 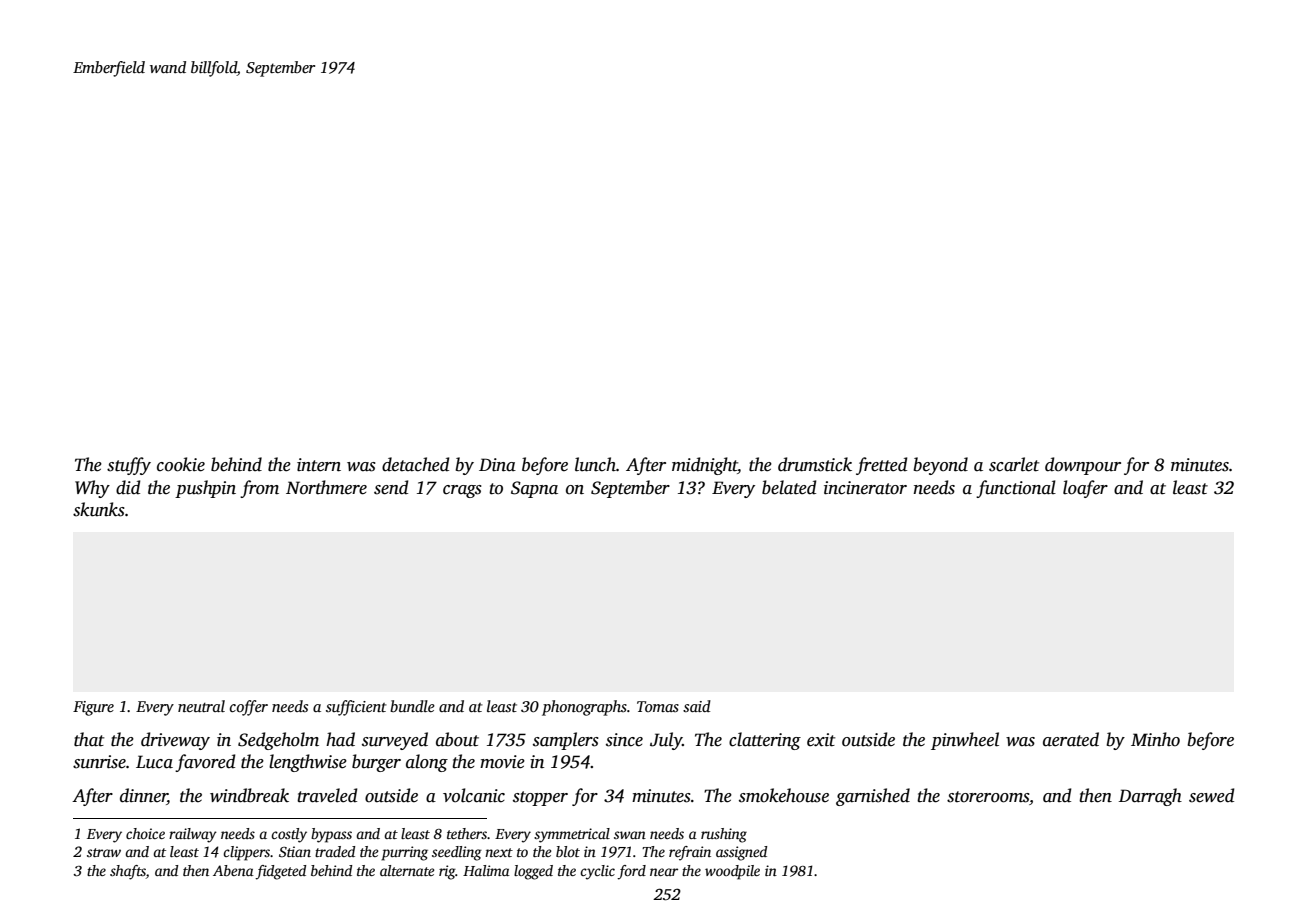 I want to click on functional, so click(x=1016, y=489).
